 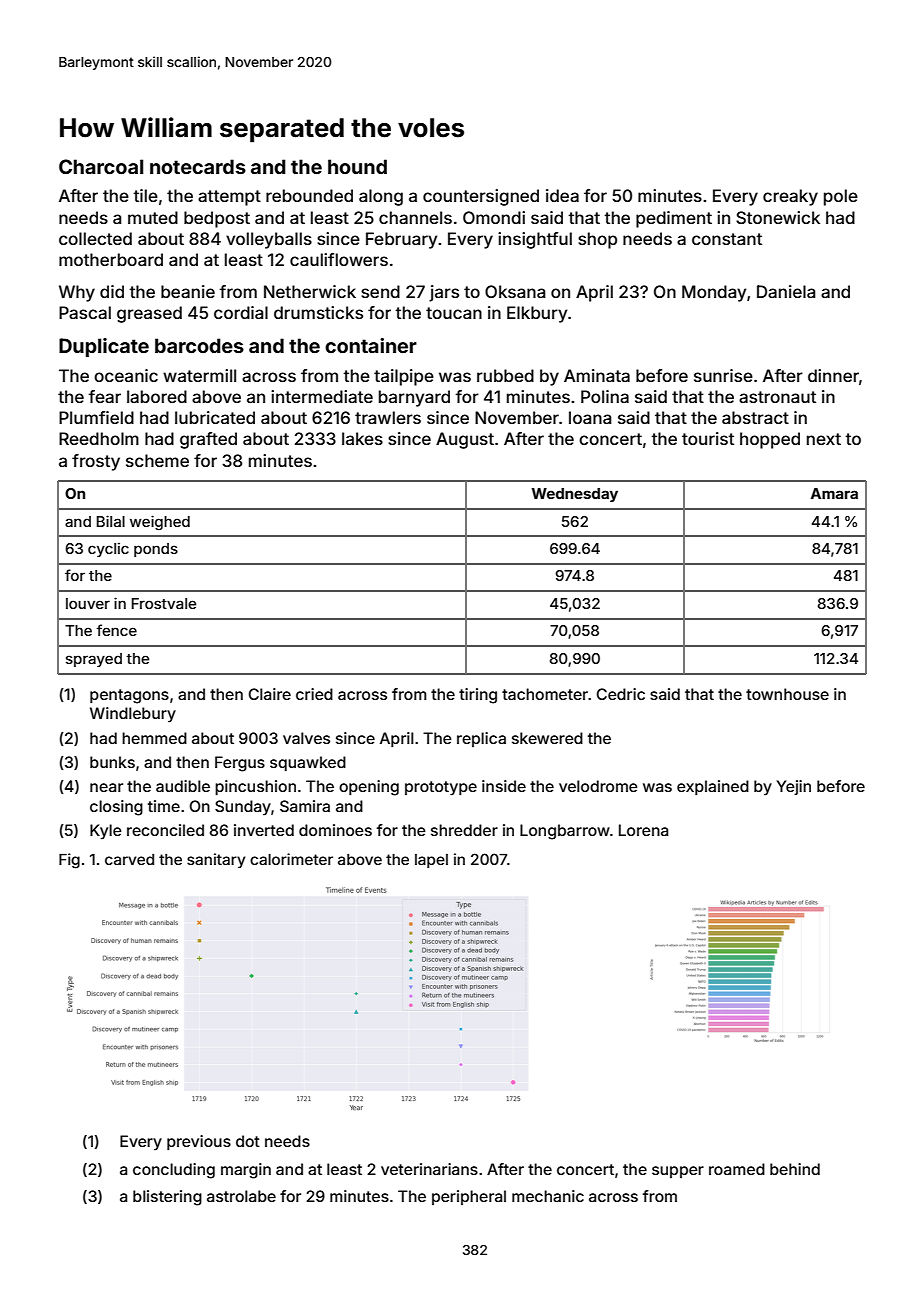 I want to click on Charcoal, so click(x=101, y=166).
